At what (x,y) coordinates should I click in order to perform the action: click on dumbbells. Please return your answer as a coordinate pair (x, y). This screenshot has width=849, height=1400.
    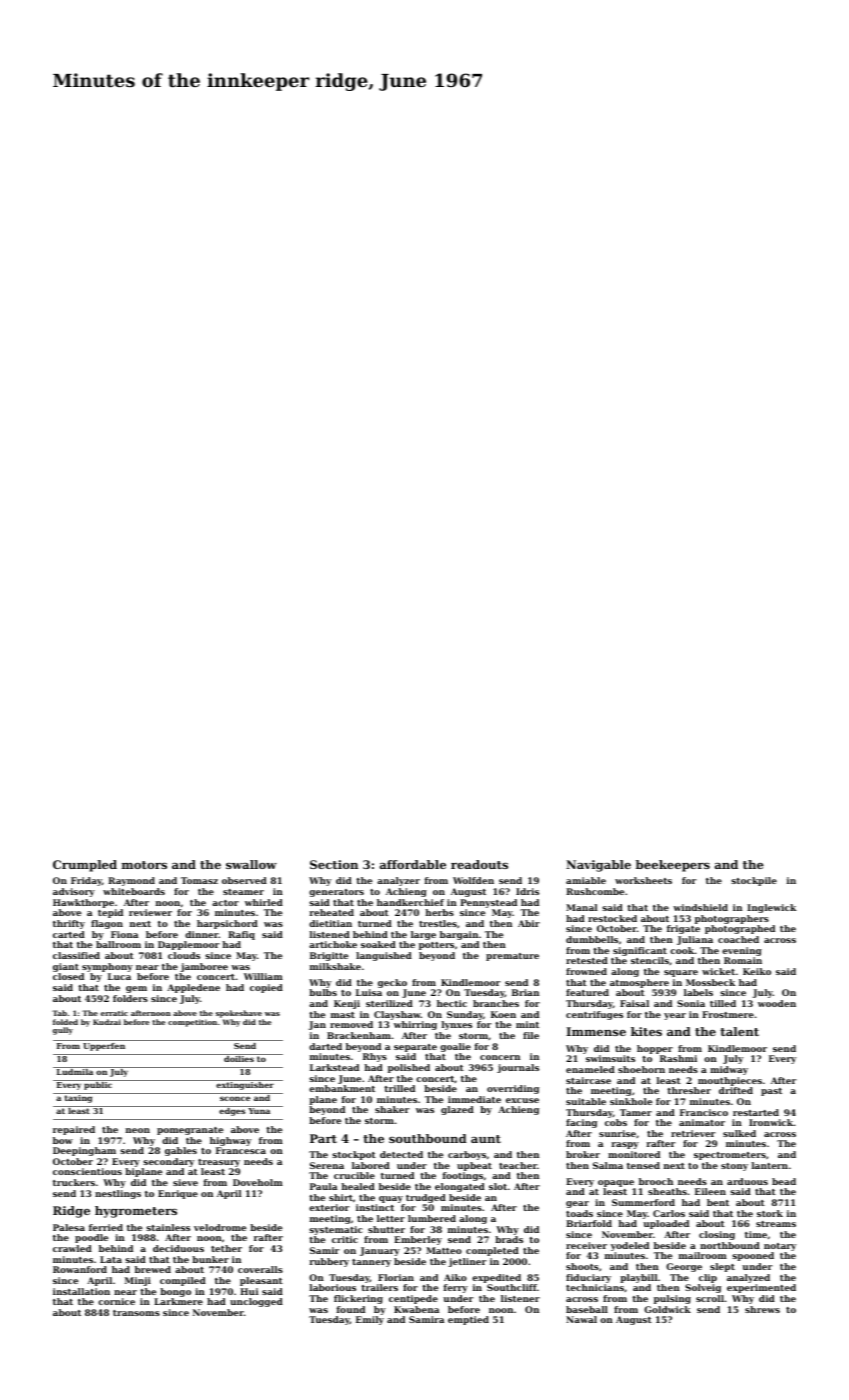
    Looking at the image, I should click on (592, 939).
